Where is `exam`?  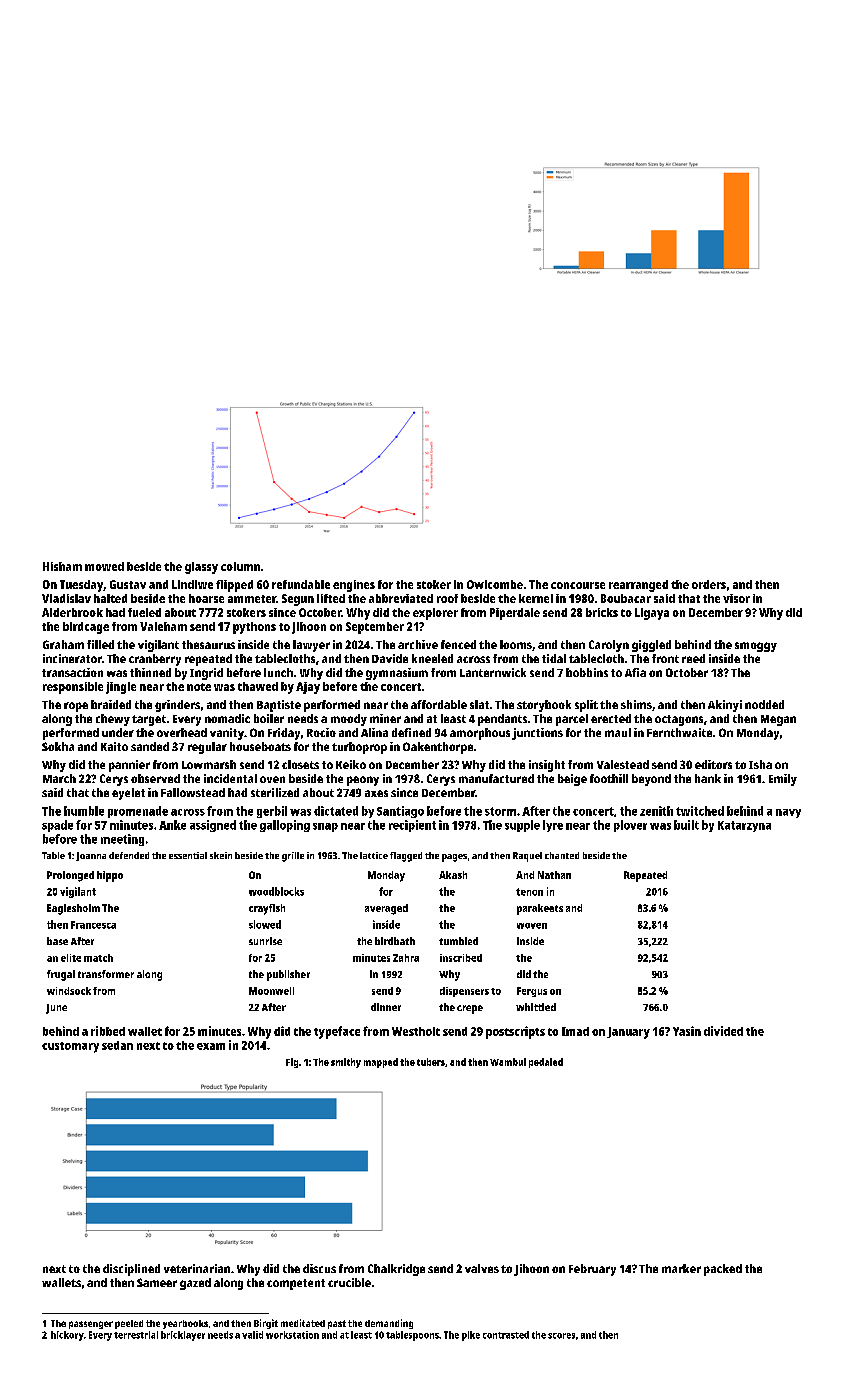
exam is located at coordinates (211, 1046).
